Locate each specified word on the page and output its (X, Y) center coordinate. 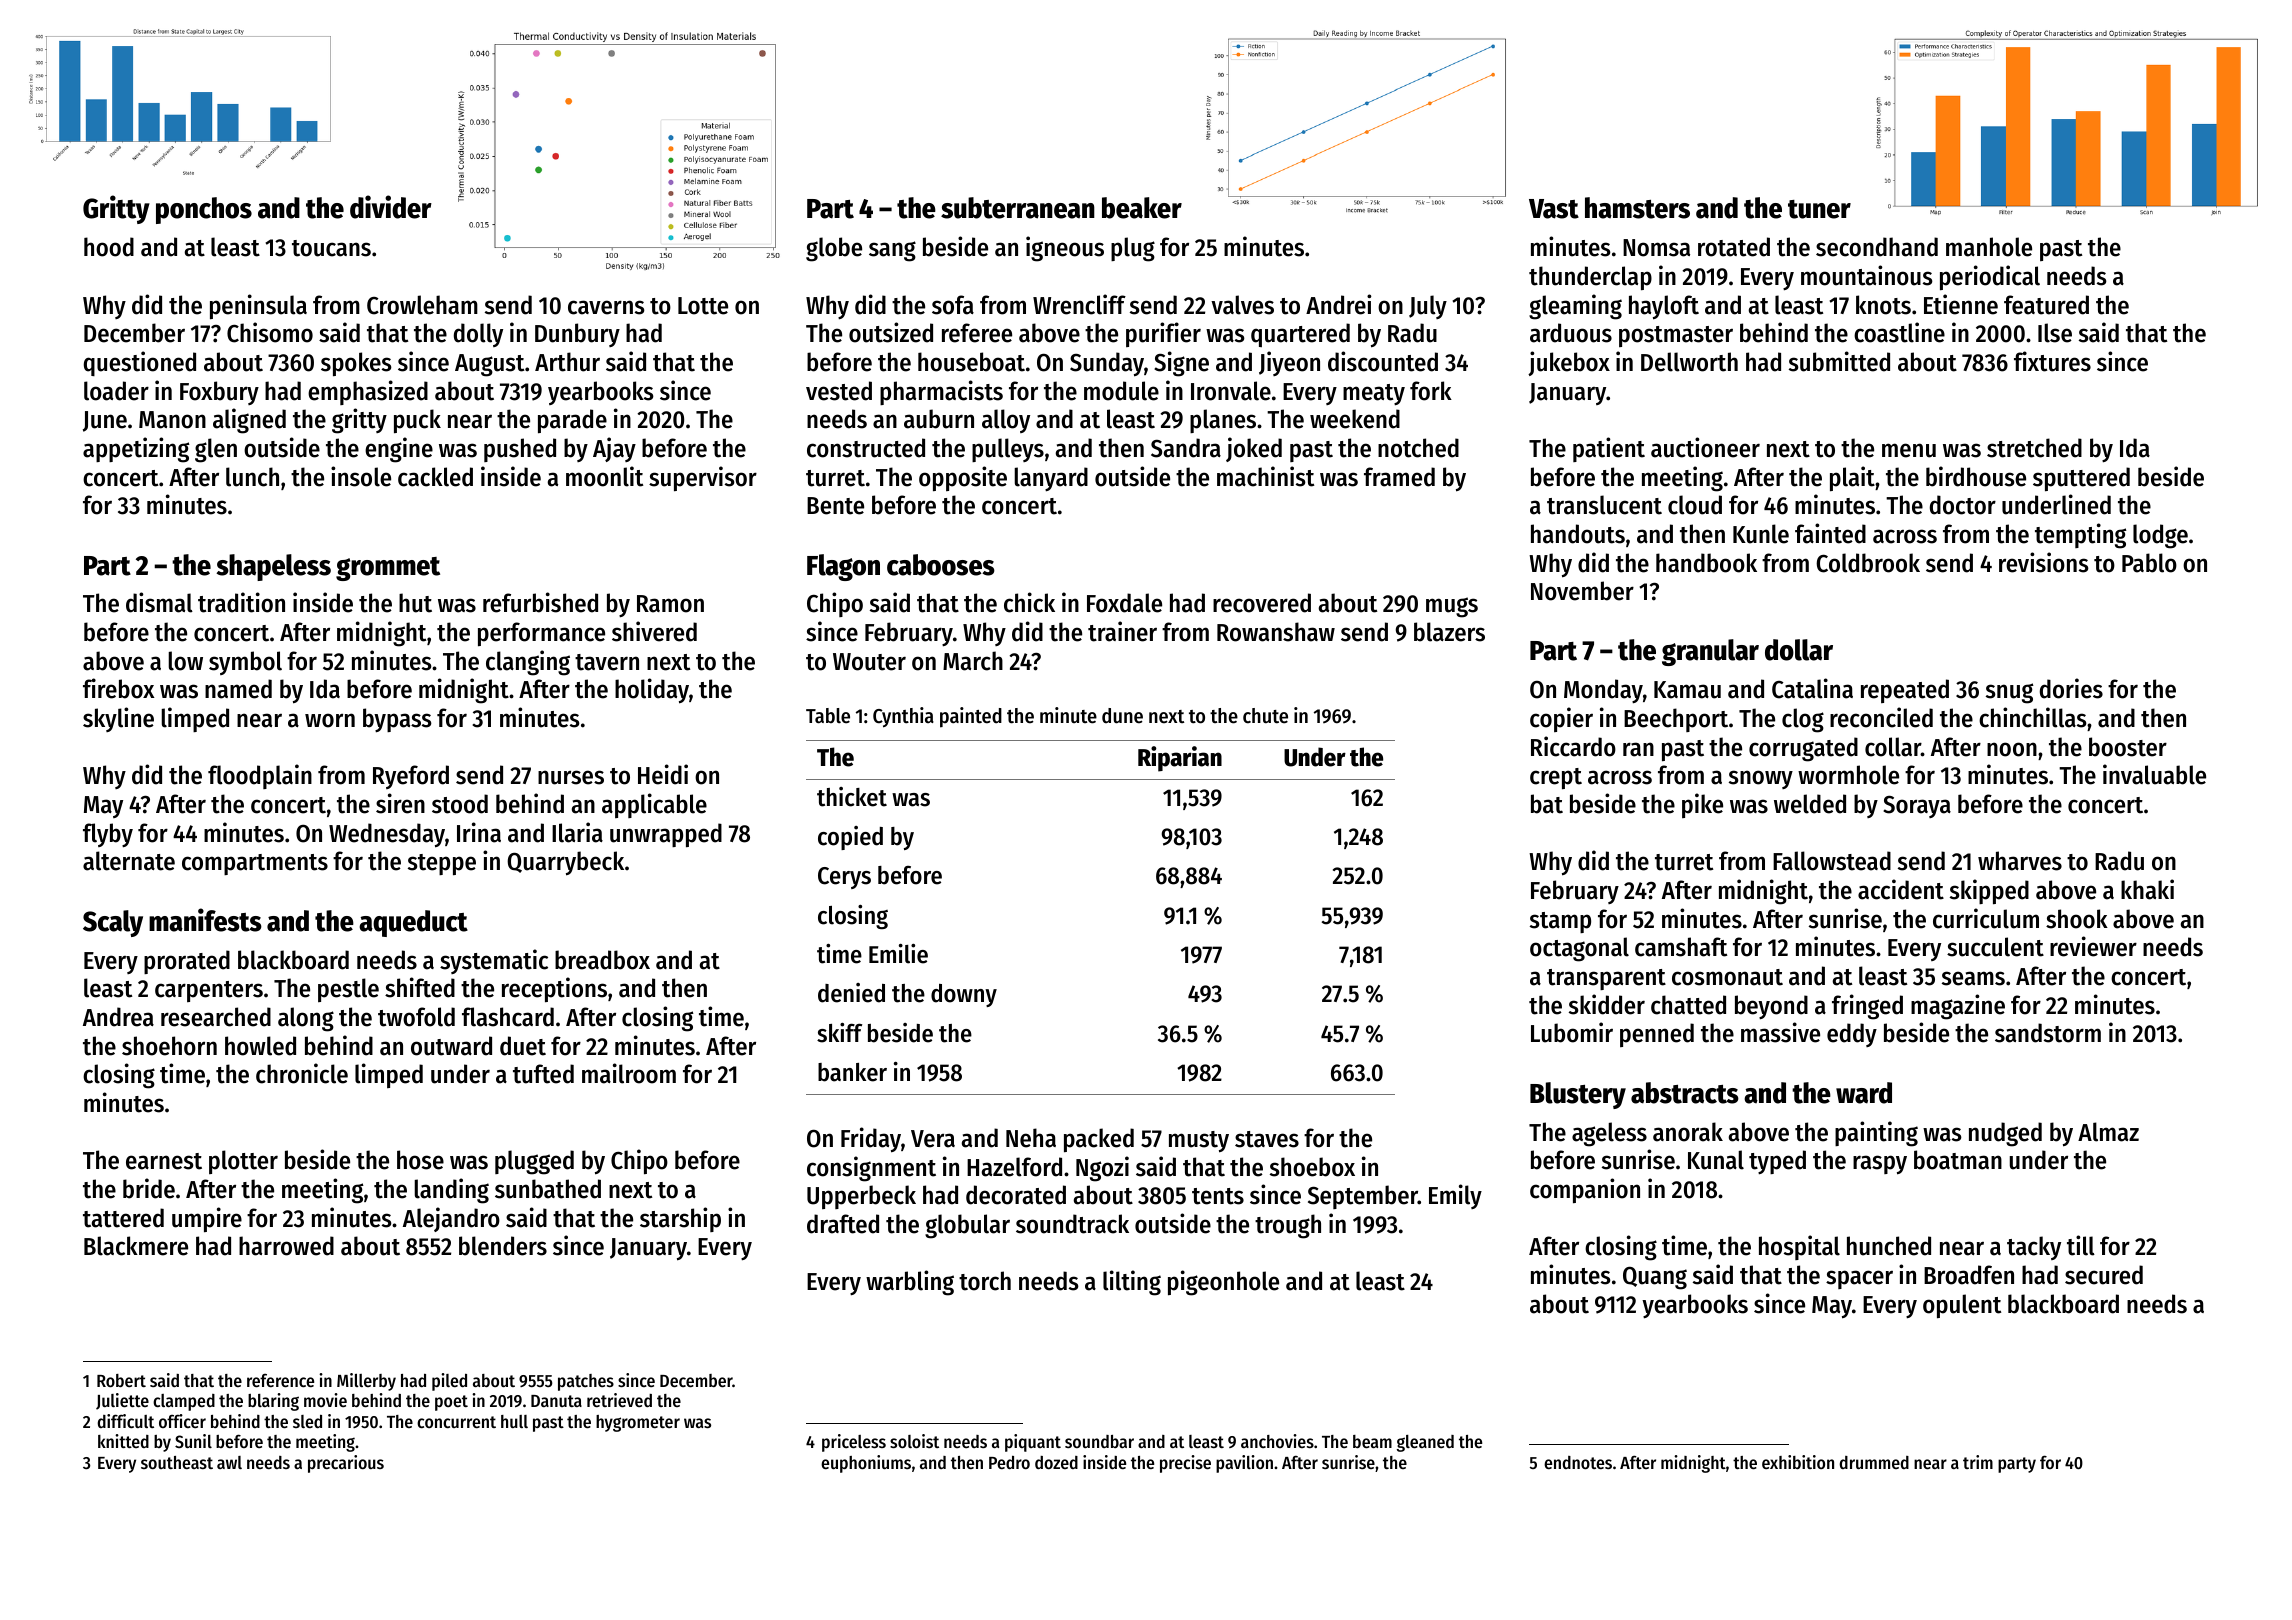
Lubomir (1572, 1032)
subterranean (1018, 208)
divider (391, 207)
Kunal (1716, 1160)
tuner (1819, 209)
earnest (164, 1161)
